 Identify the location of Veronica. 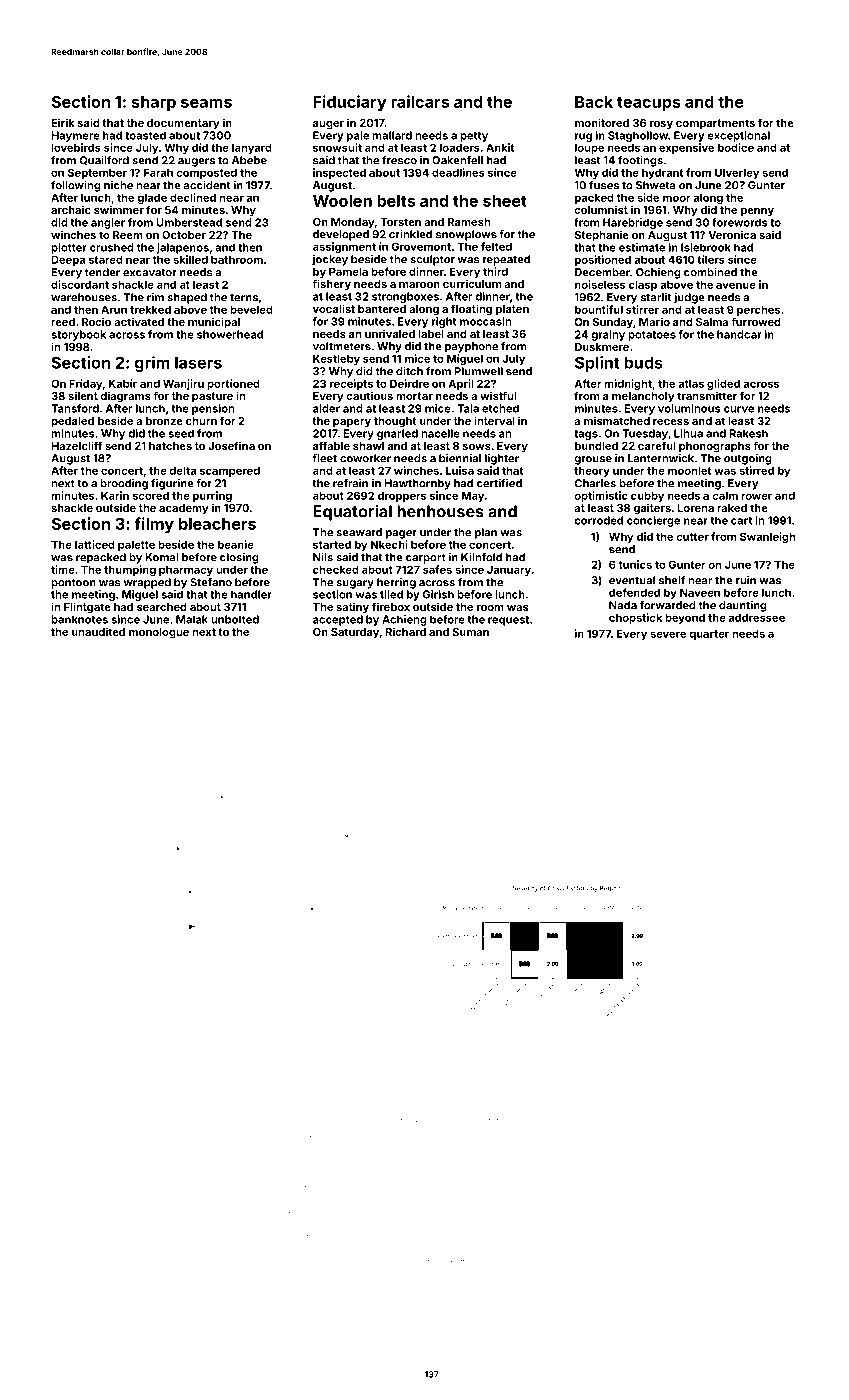
(732, 234).
